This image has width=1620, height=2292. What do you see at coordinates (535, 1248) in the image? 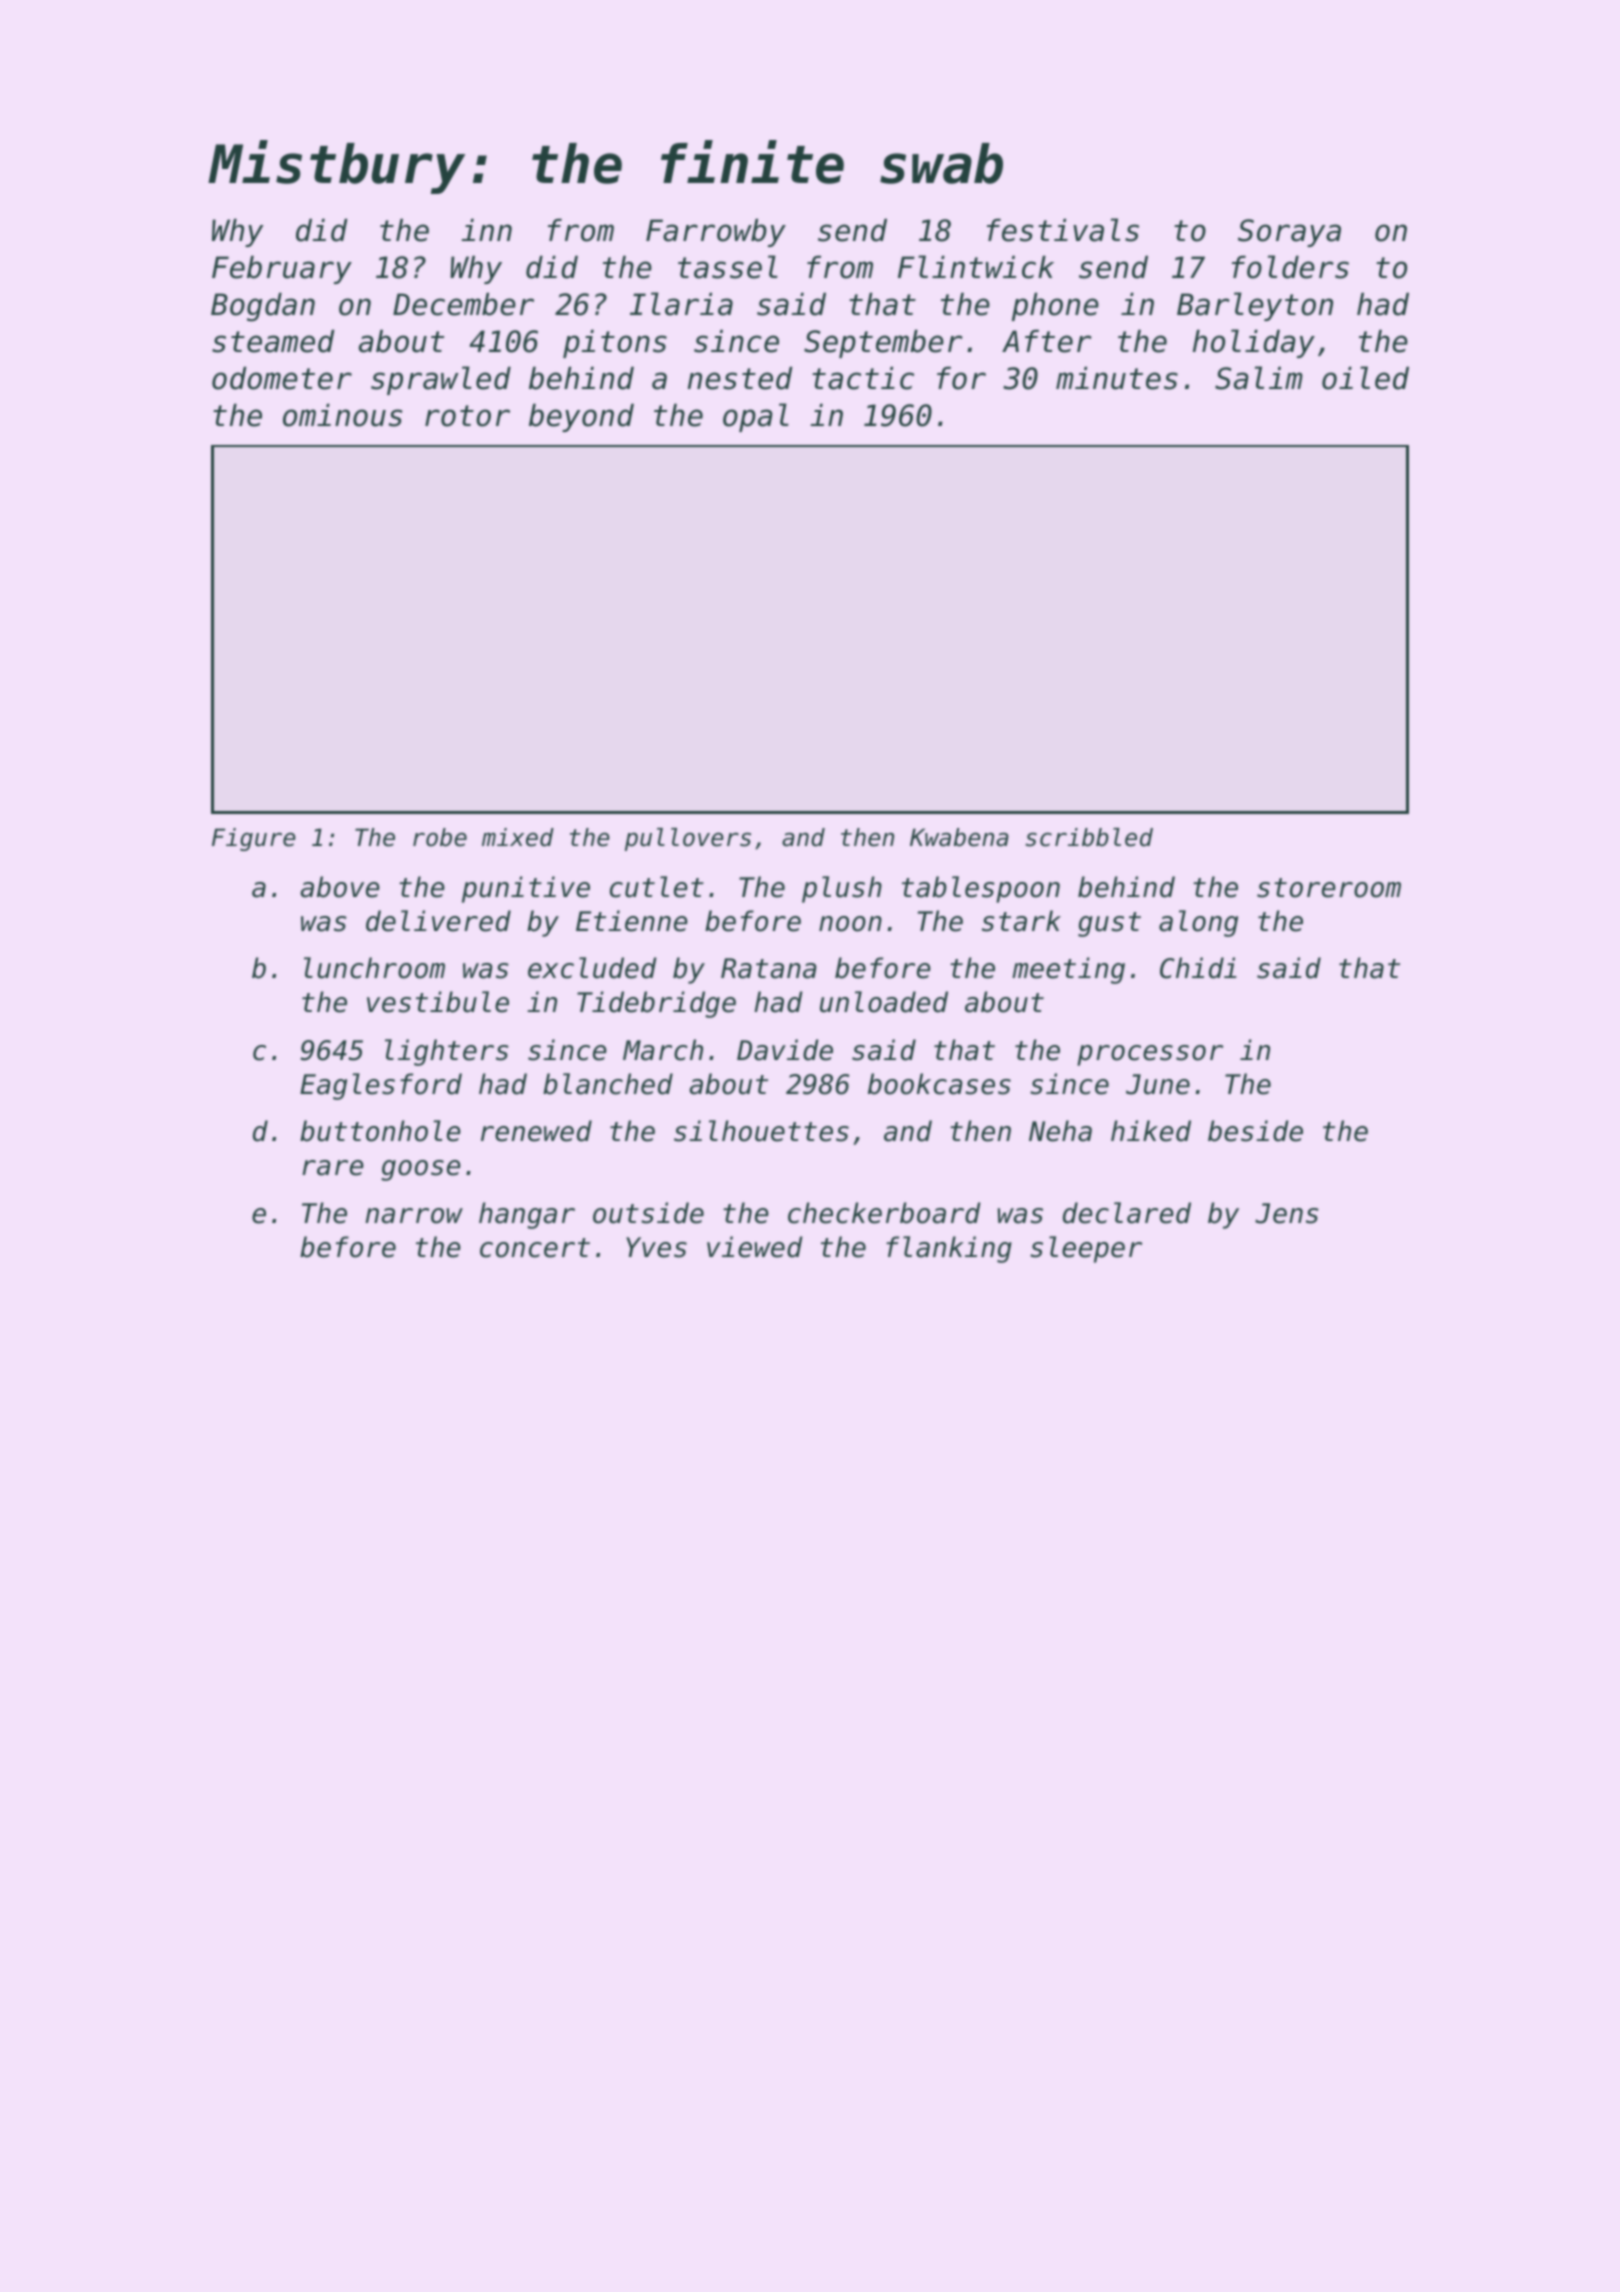
I see `concert` at bounding box center [535, 1248].
